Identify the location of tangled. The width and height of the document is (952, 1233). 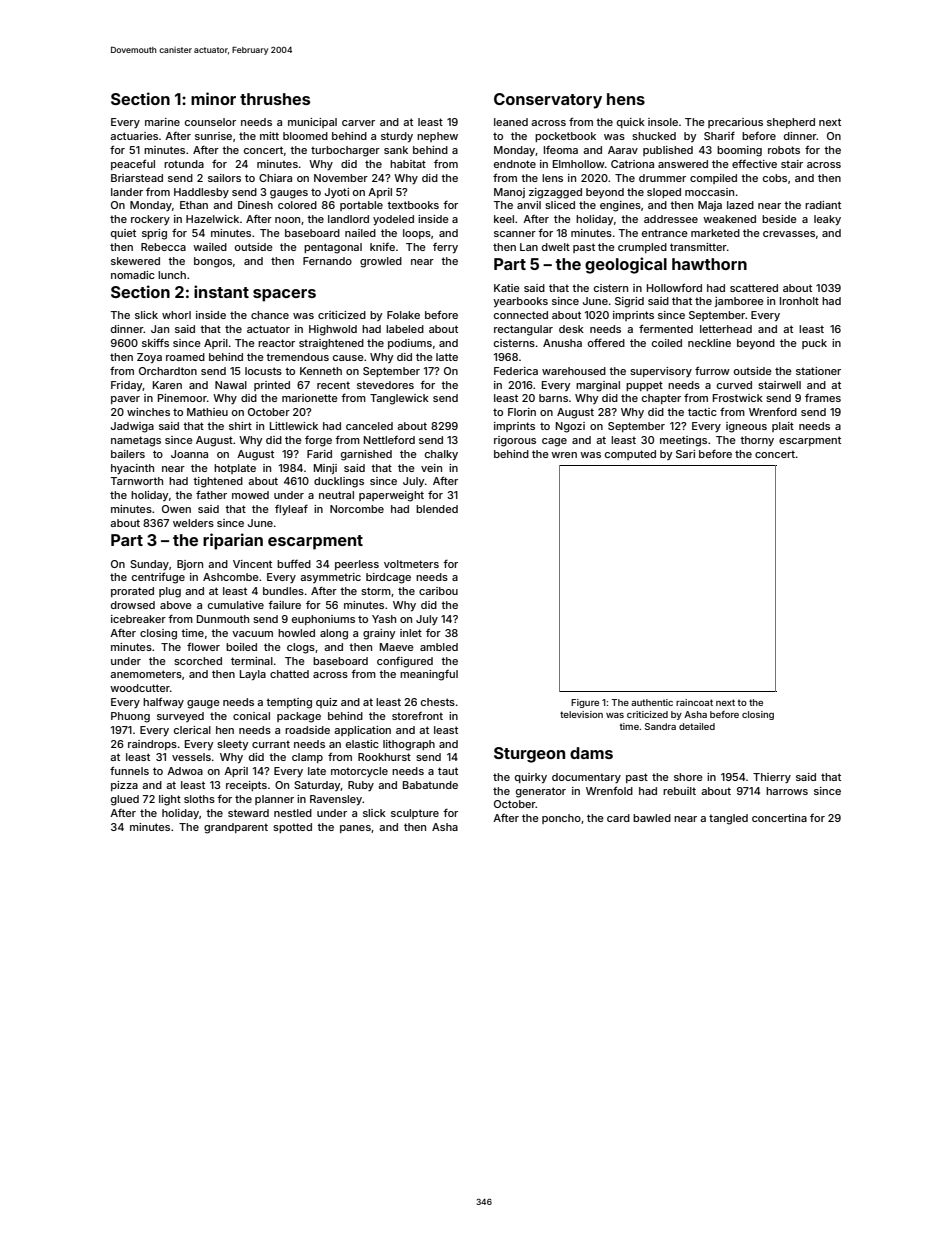
(728, 819).
